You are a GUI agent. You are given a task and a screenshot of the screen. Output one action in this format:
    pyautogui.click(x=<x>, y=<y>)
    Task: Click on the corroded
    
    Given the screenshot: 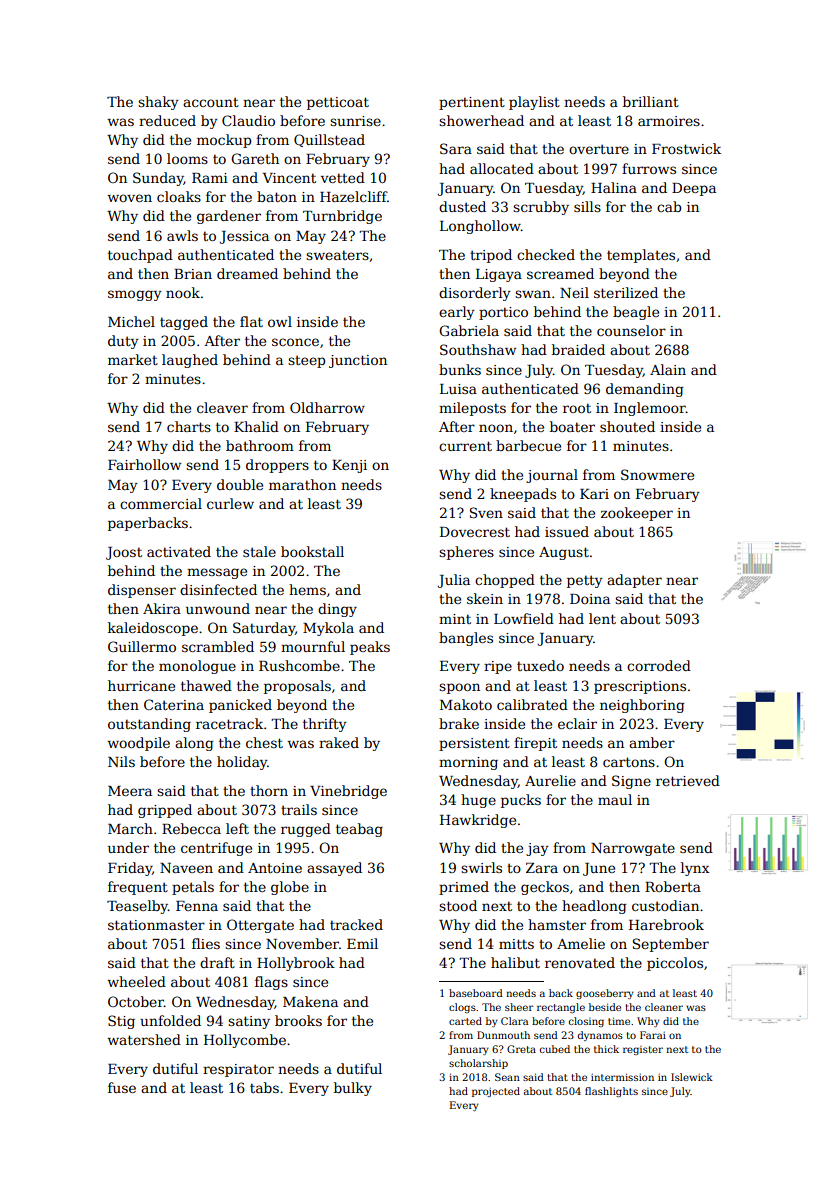 What is the action you would take?
    pyautogui.click(x=659, y=665)
